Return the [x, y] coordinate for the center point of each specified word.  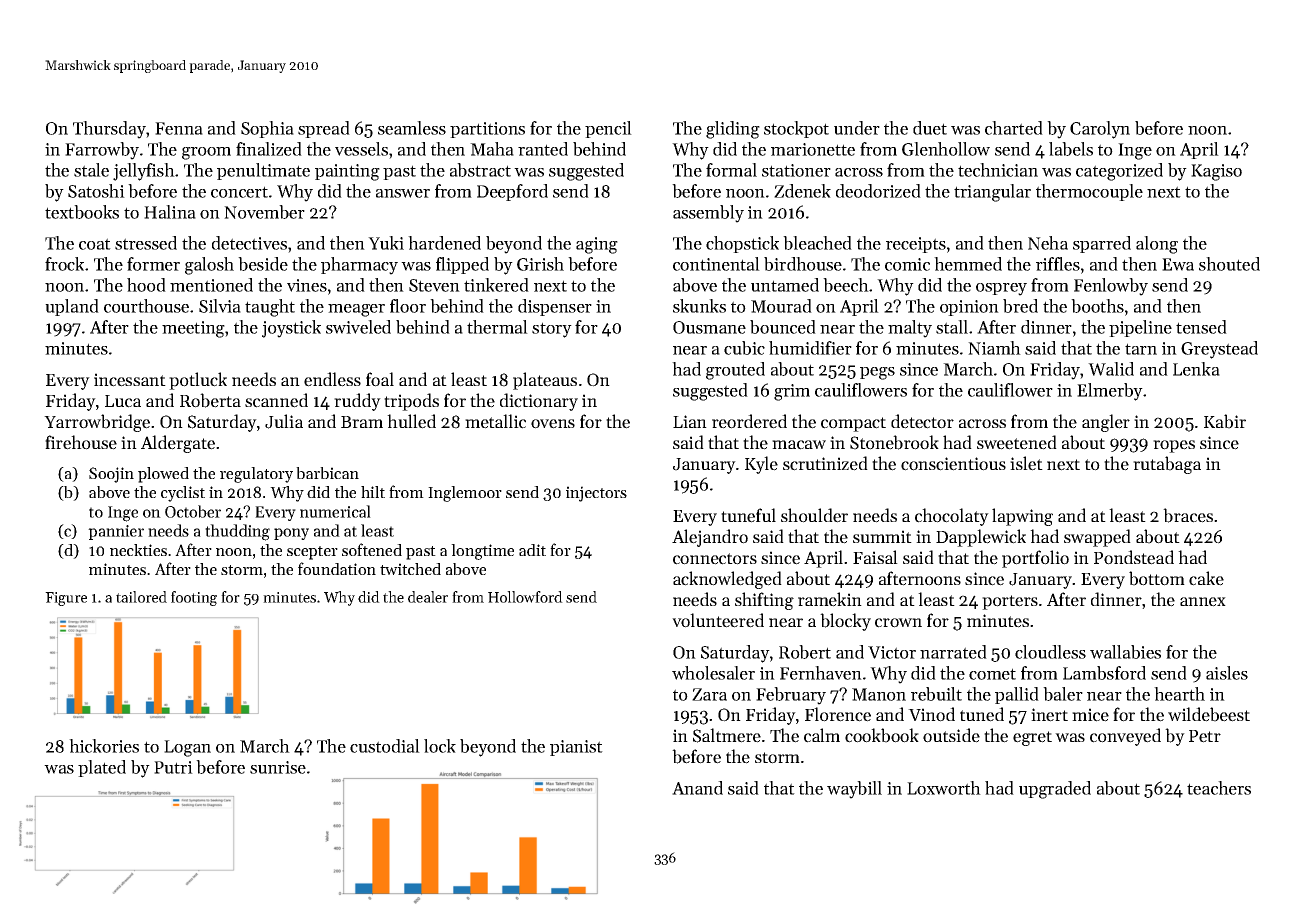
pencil [608, 129]
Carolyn [1100, 130]
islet [1026, 463]
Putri [173, 767]
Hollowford [525, 597]
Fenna [179, 128]
